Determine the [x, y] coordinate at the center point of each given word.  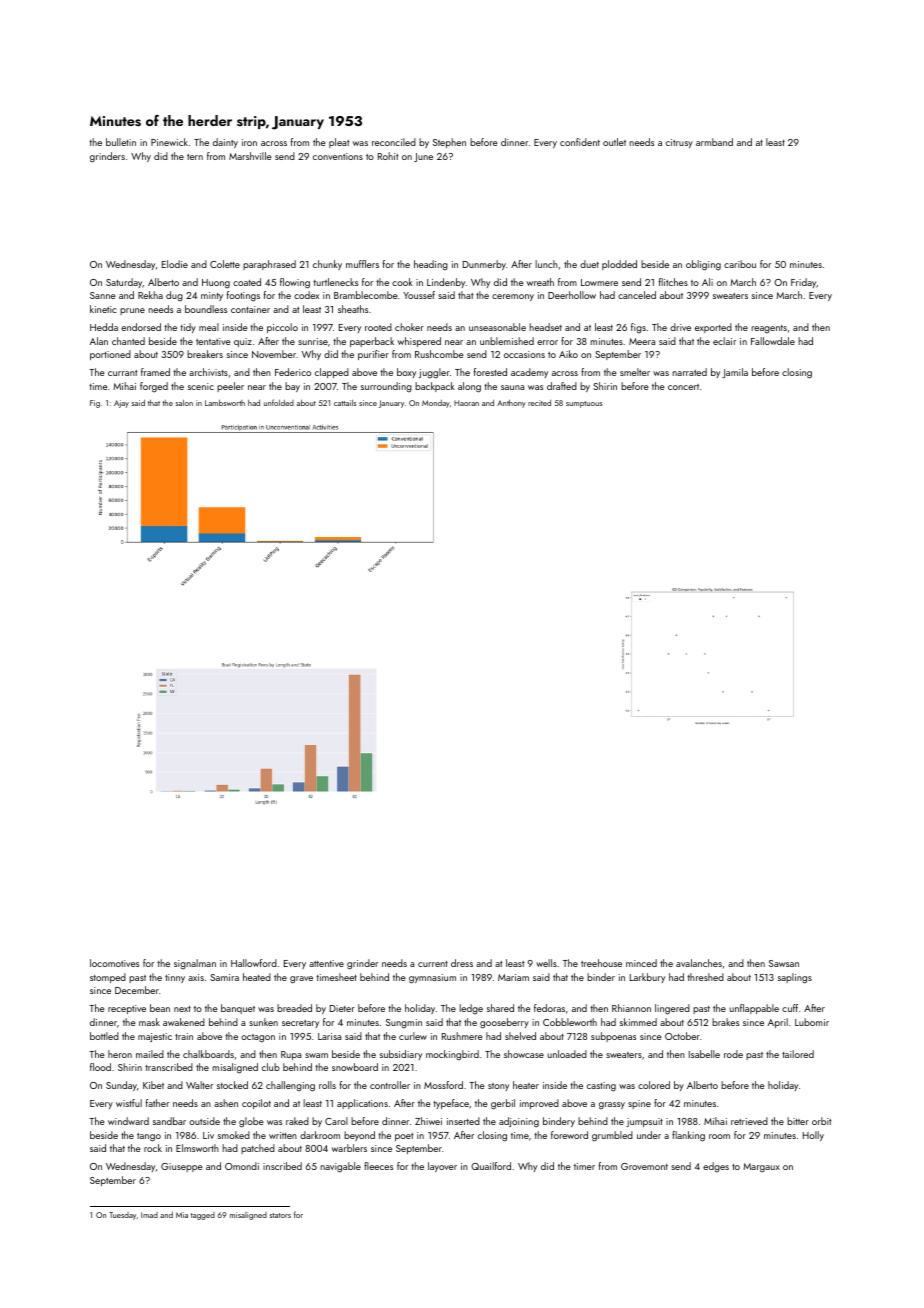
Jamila [735, 373]
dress [462, 963]
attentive [326, 963]
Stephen [449, 143]
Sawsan [784, 963]
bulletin [121, 142]
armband [714, 142]
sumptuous [584, 404]
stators [280, 1215]
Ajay [121, 404]
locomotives [114, 963]
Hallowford [254, 963]
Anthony [511, 404]
